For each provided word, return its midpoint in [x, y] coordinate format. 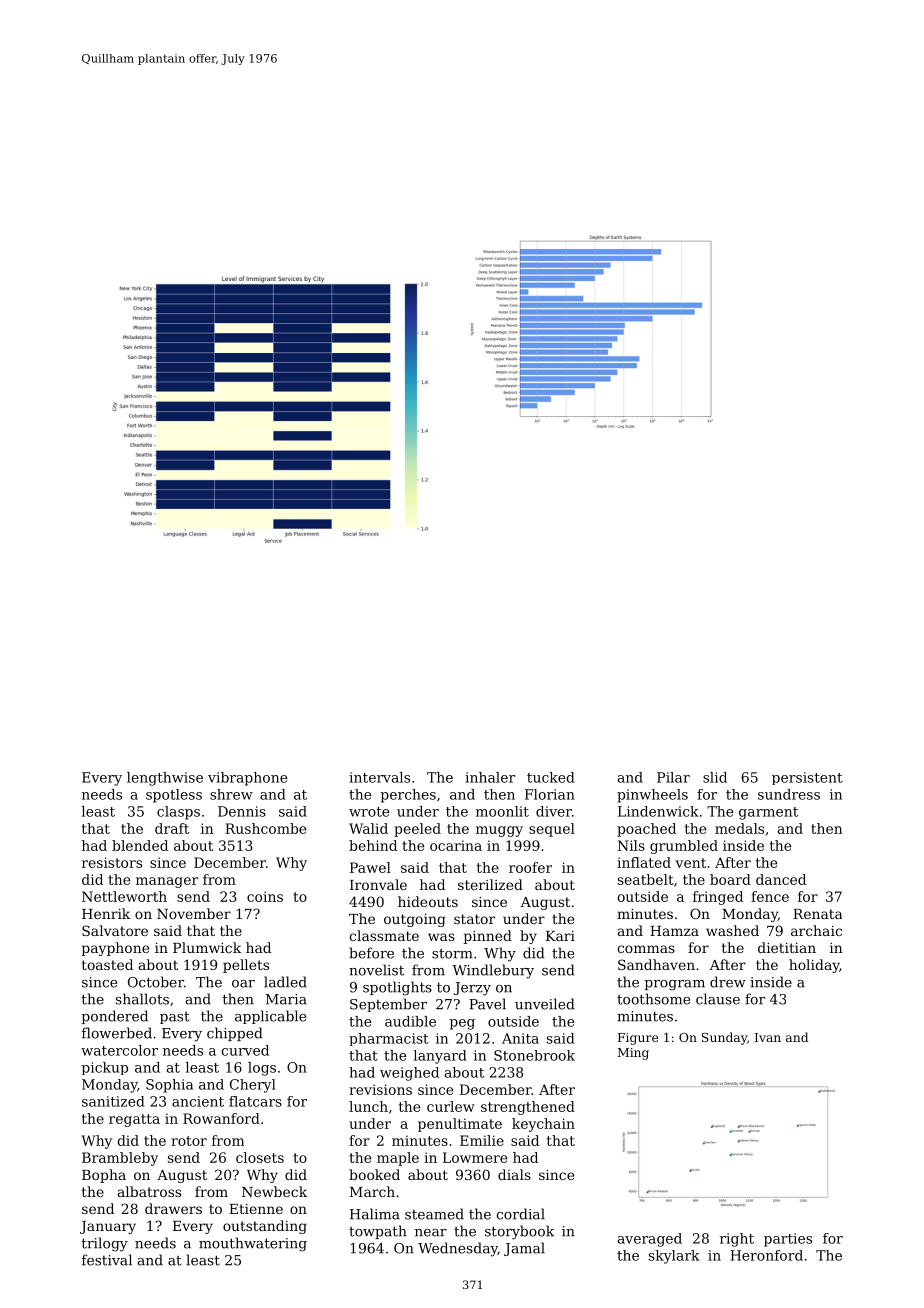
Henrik [106, 913]
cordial [520, 1214]
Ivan [768, 1037]
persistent [807, 778]
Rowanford [221, 1118]
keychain [543, 1125]
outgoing [414, 920]
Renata [817, 914]
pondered [115, 1017]
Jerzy [472, 989]
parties [788, 1240]
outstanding [265, 1227]
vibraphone [248, 779]
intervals [379, 777]
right [737, 1240]
